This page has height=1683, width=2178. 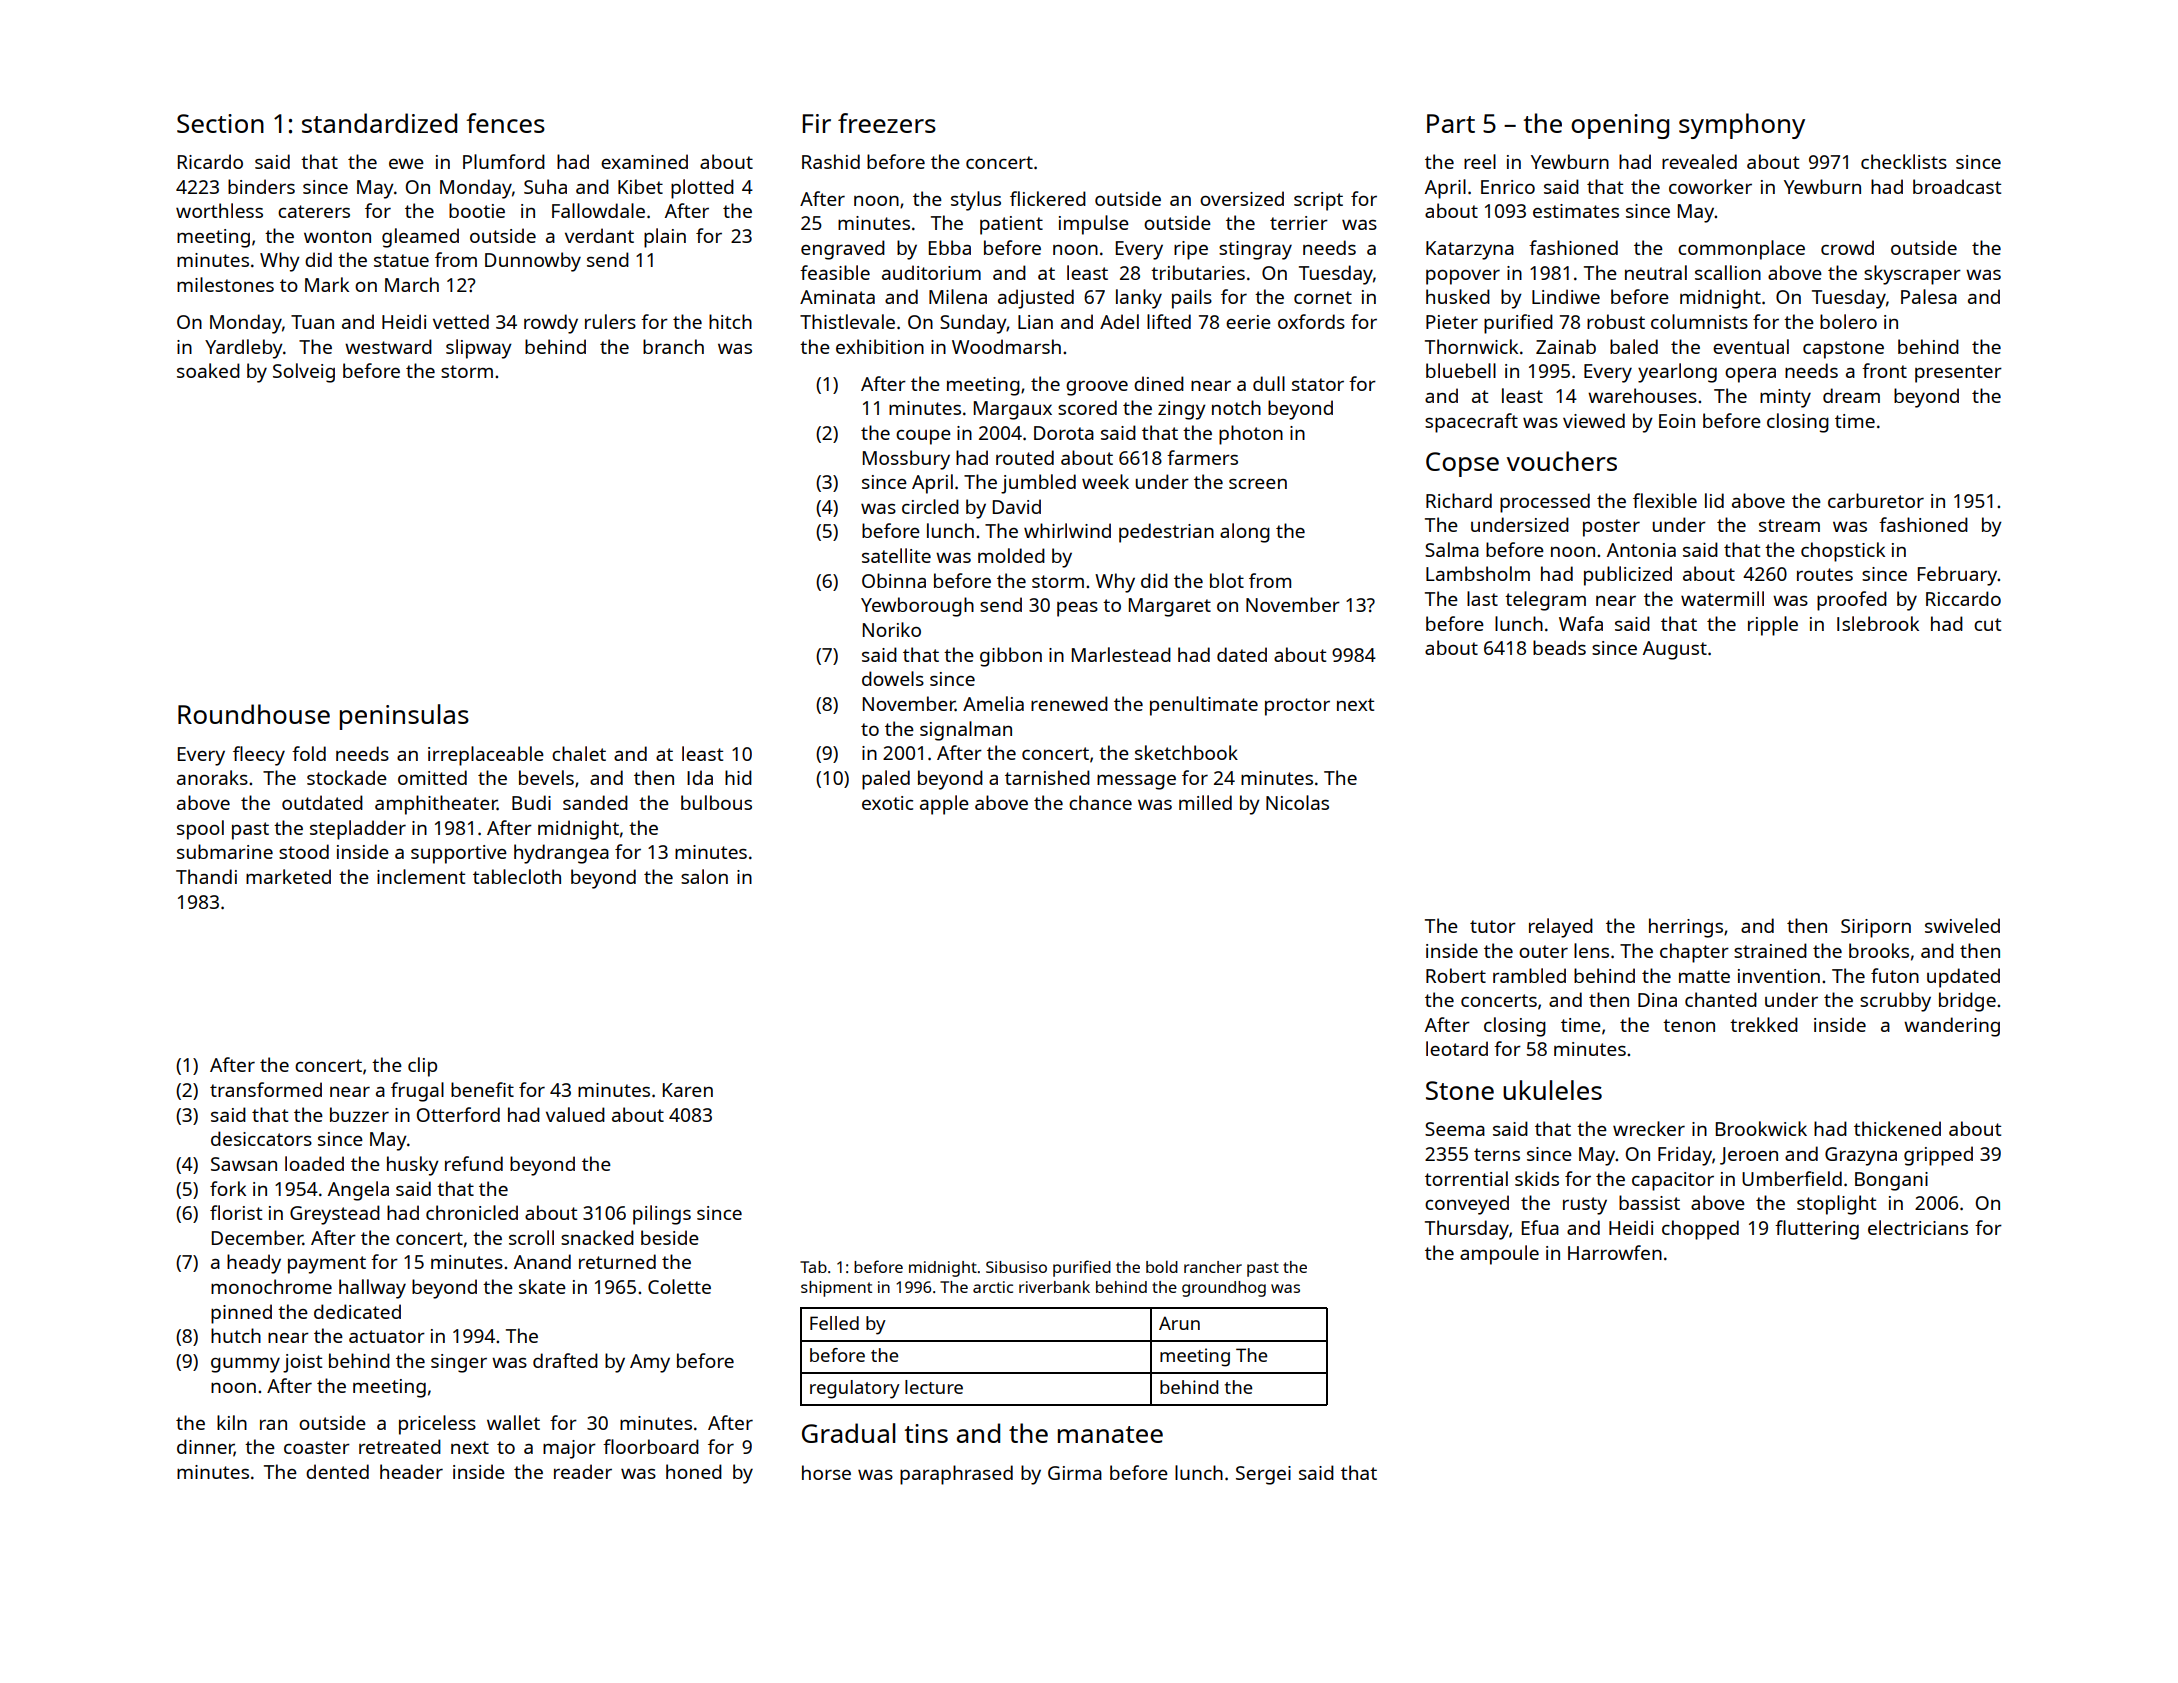 What do you see at coordinates (1891, 1181) in the page?
I see `Bongani` at bounding box center [1891, 1181].
